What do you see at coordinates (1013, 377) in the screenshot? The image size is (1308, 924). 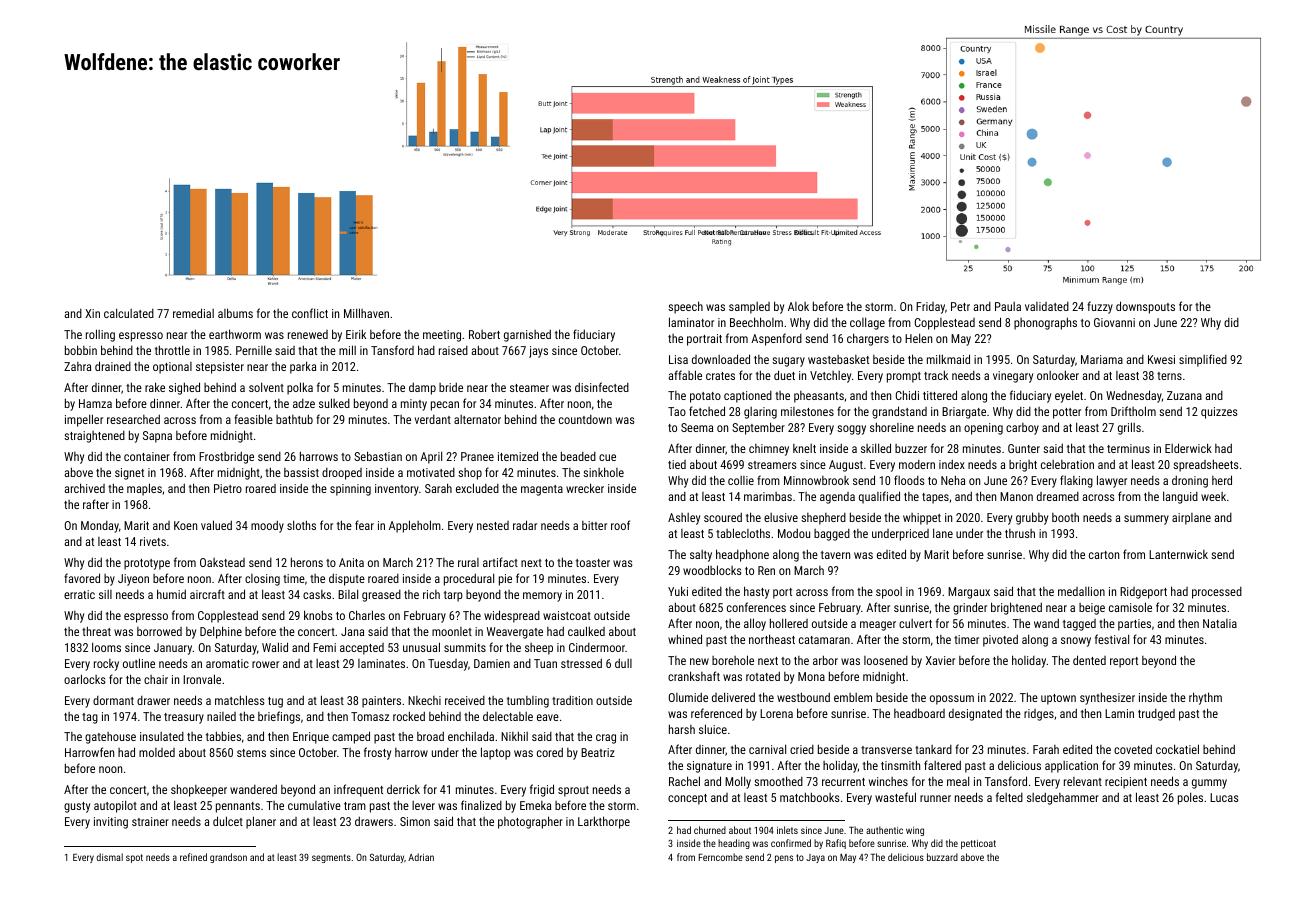 I see `vinegary` at bounding box center [1013, 377].
